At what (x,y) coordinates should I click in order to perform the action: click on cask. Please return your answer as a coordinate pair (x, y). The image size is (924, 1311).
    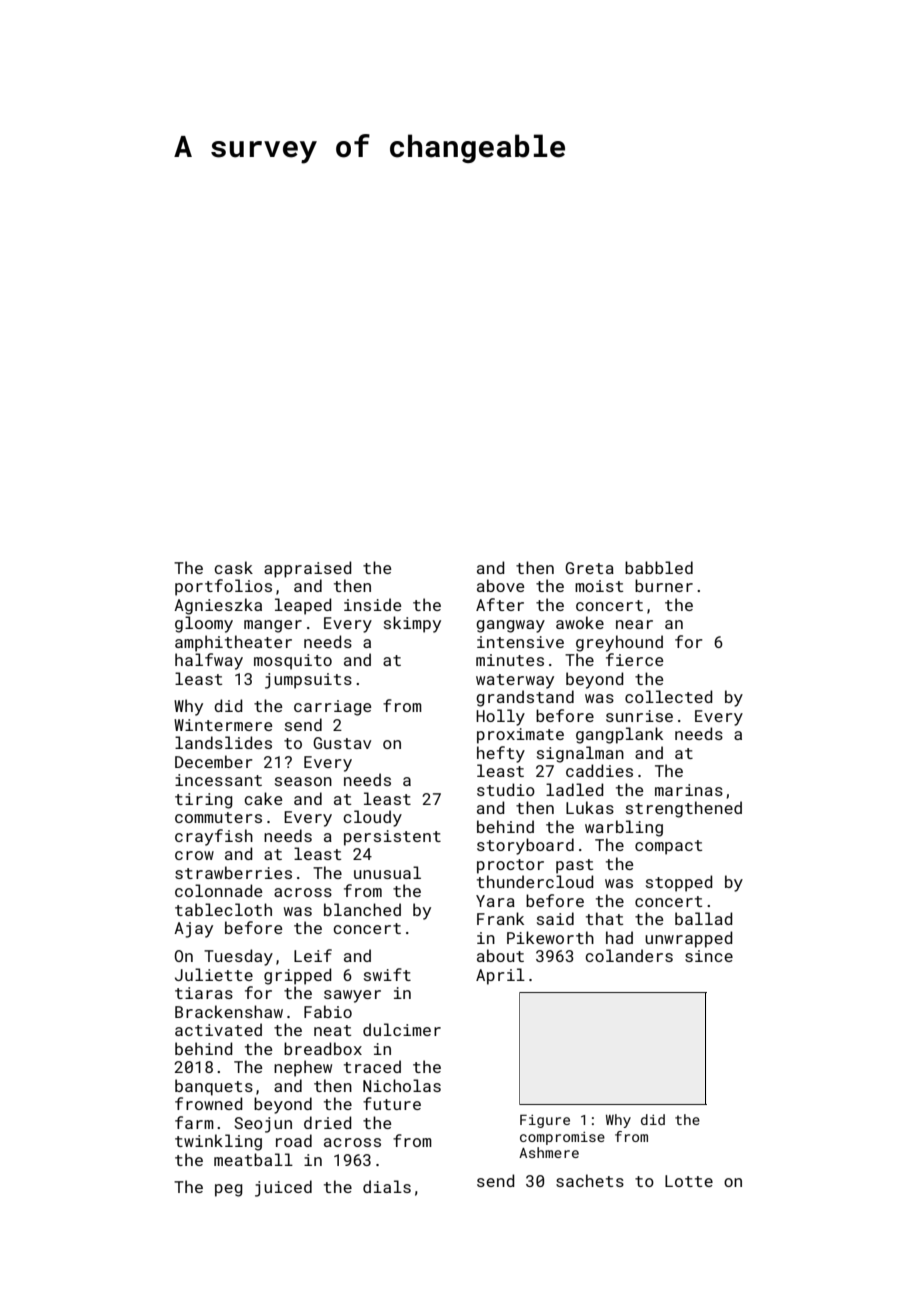
    Looking at the image, I should click on (233, 567).
